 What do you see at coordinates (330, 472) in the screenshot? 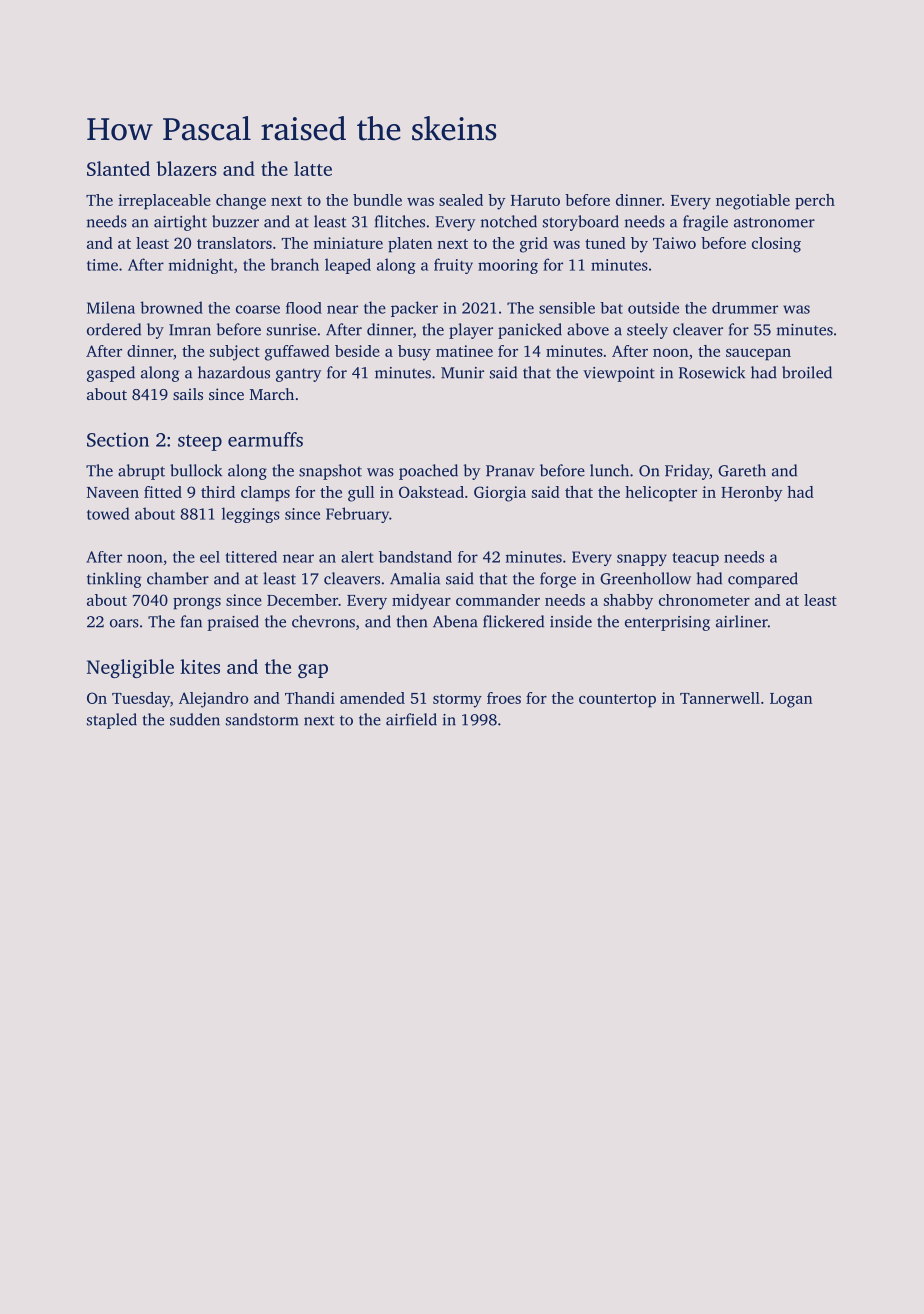
I see `snapshot` at bounding box center [330, 472].
